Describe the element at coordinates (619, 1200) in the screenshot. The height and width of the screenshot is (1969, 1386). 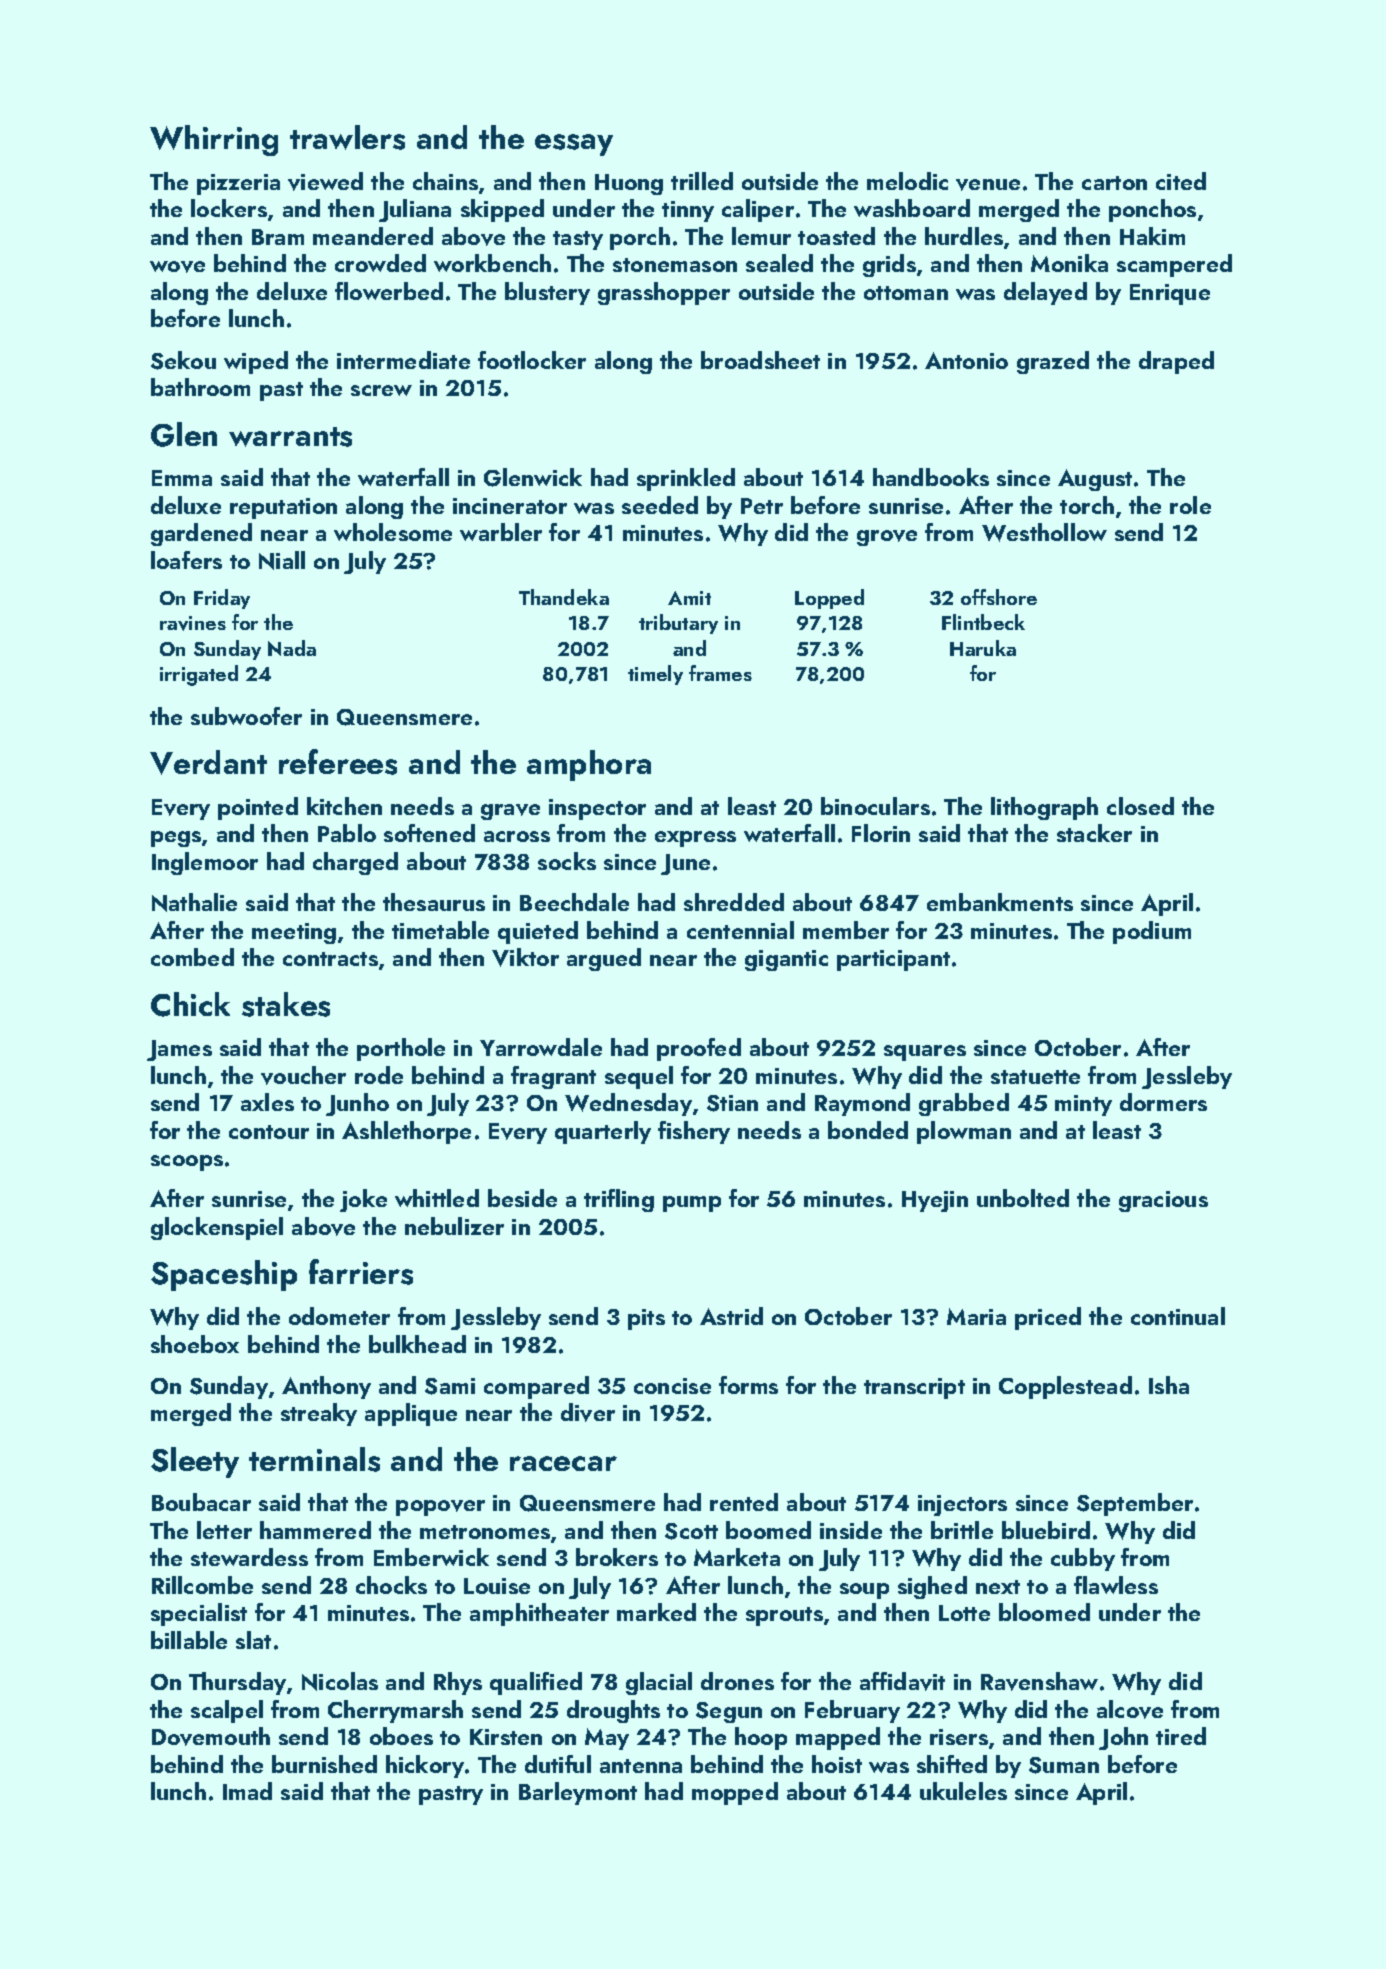
I see `trifling` at that location.
